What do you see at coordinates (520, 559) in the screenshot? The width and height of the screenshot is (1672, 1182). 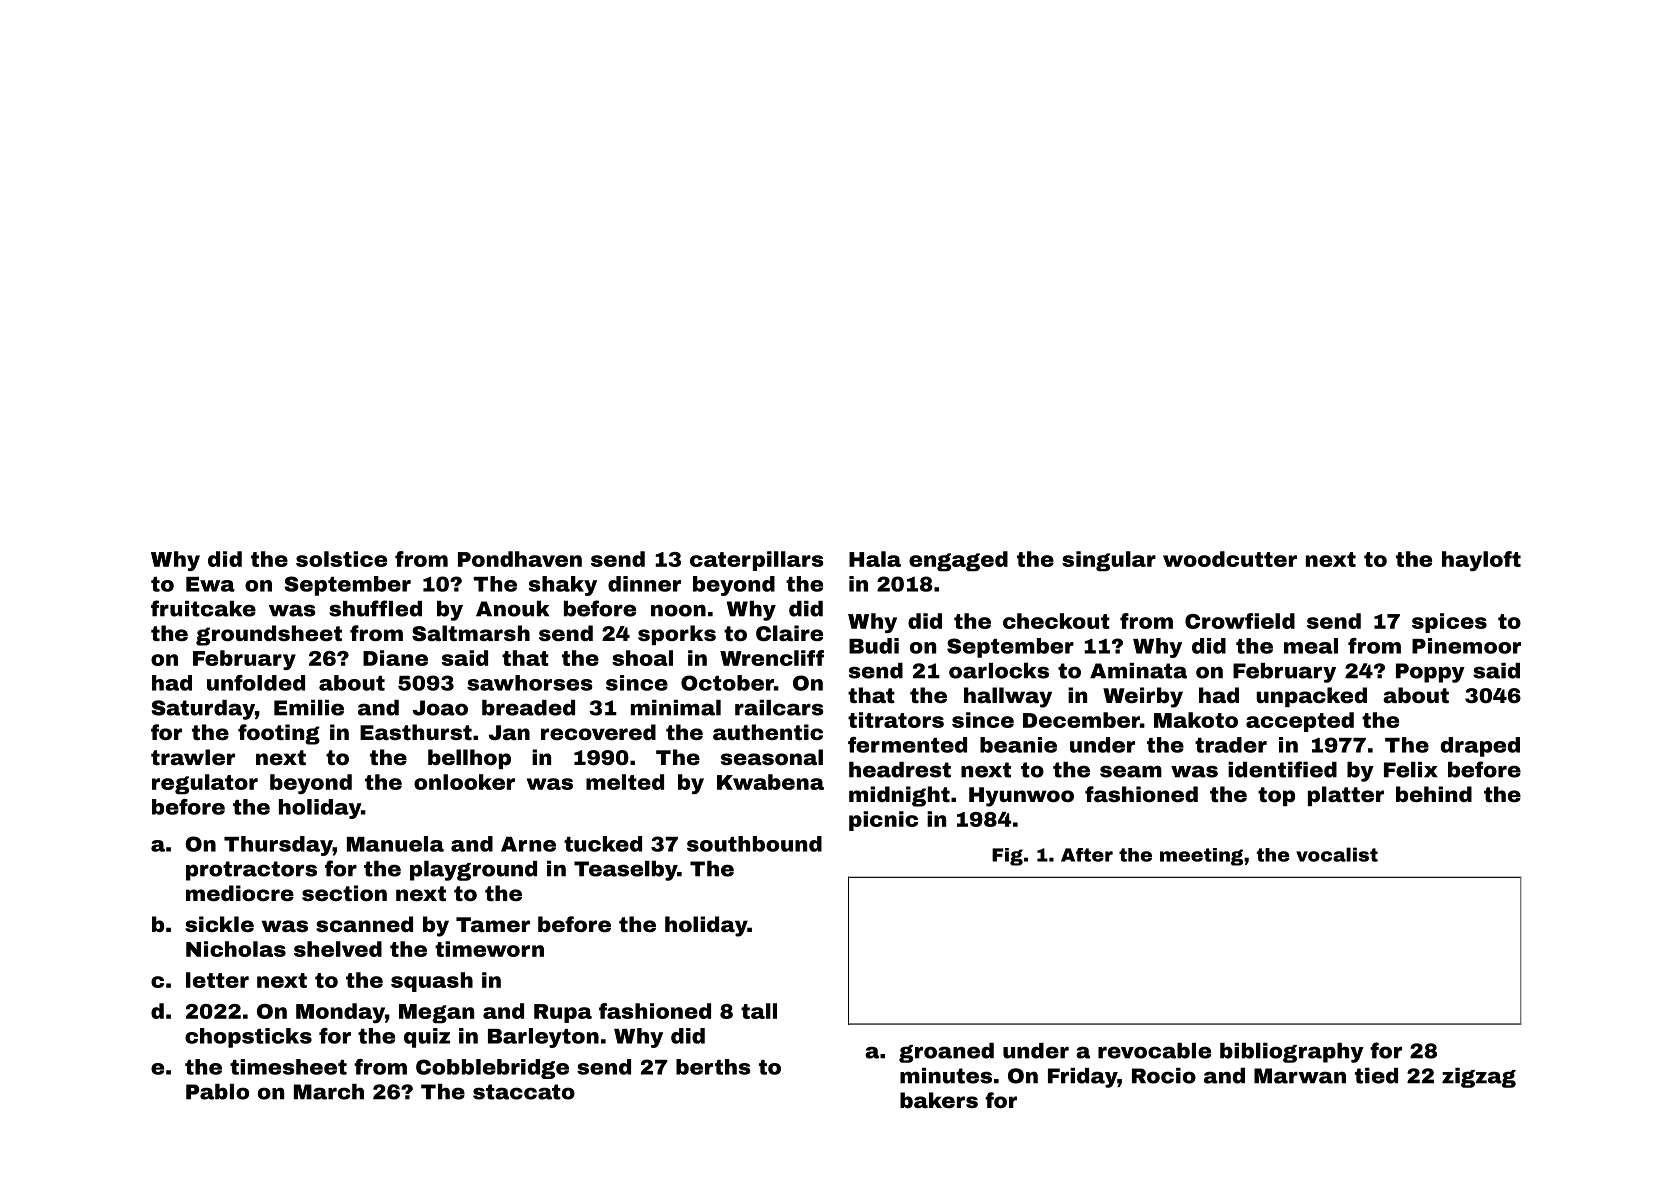 I see `Pondhaven` at bounding box center [520, 559].
